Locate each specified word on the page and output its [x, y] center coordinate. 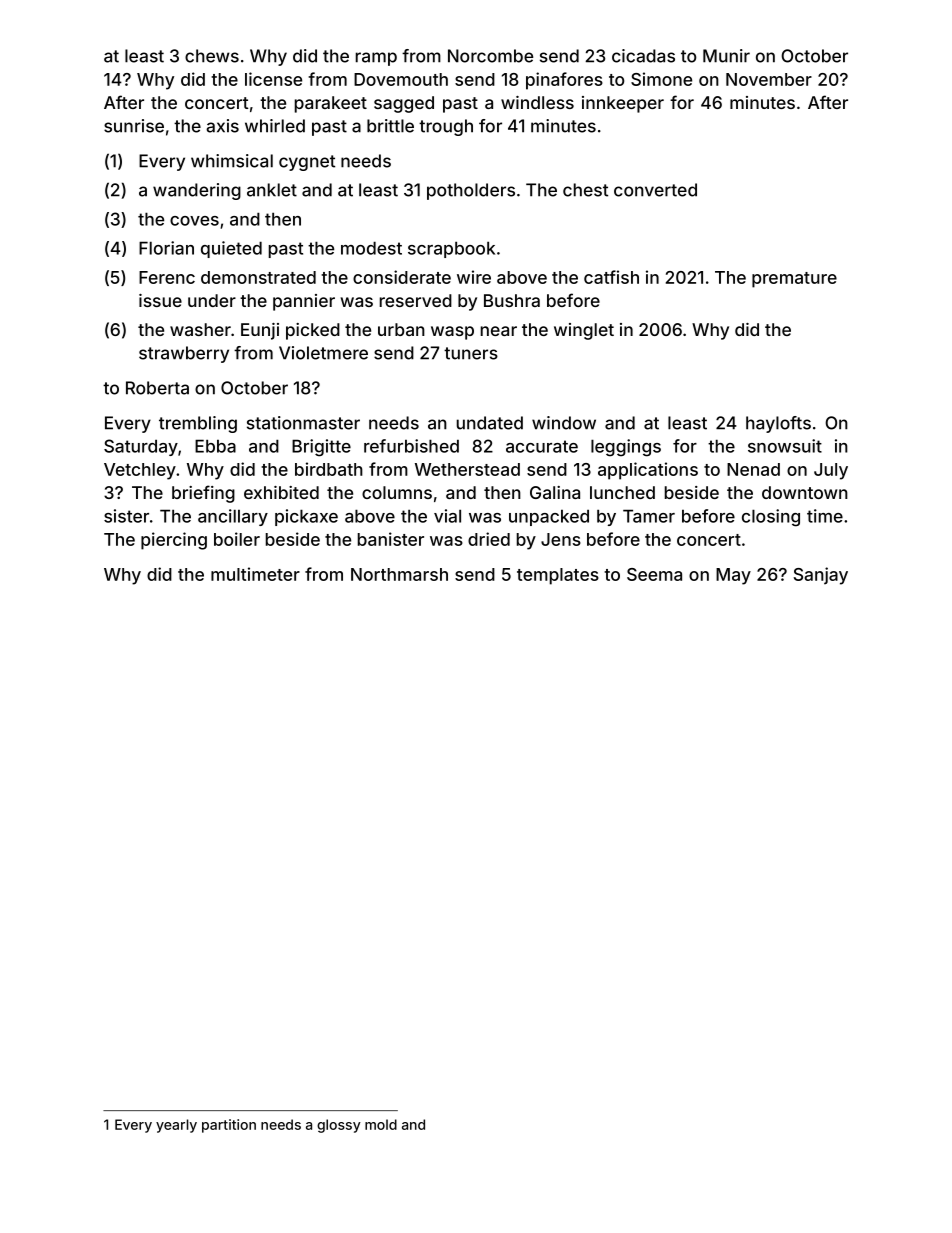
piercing [174, 541]
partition [229, 1126]
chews [212, 56]
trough [446, 127]
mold [381, 1124]
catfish [611, 277]
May [733, 576]
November [769, 79]
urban [401, 329]
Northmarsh [399, 574]
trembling [198, 424]
